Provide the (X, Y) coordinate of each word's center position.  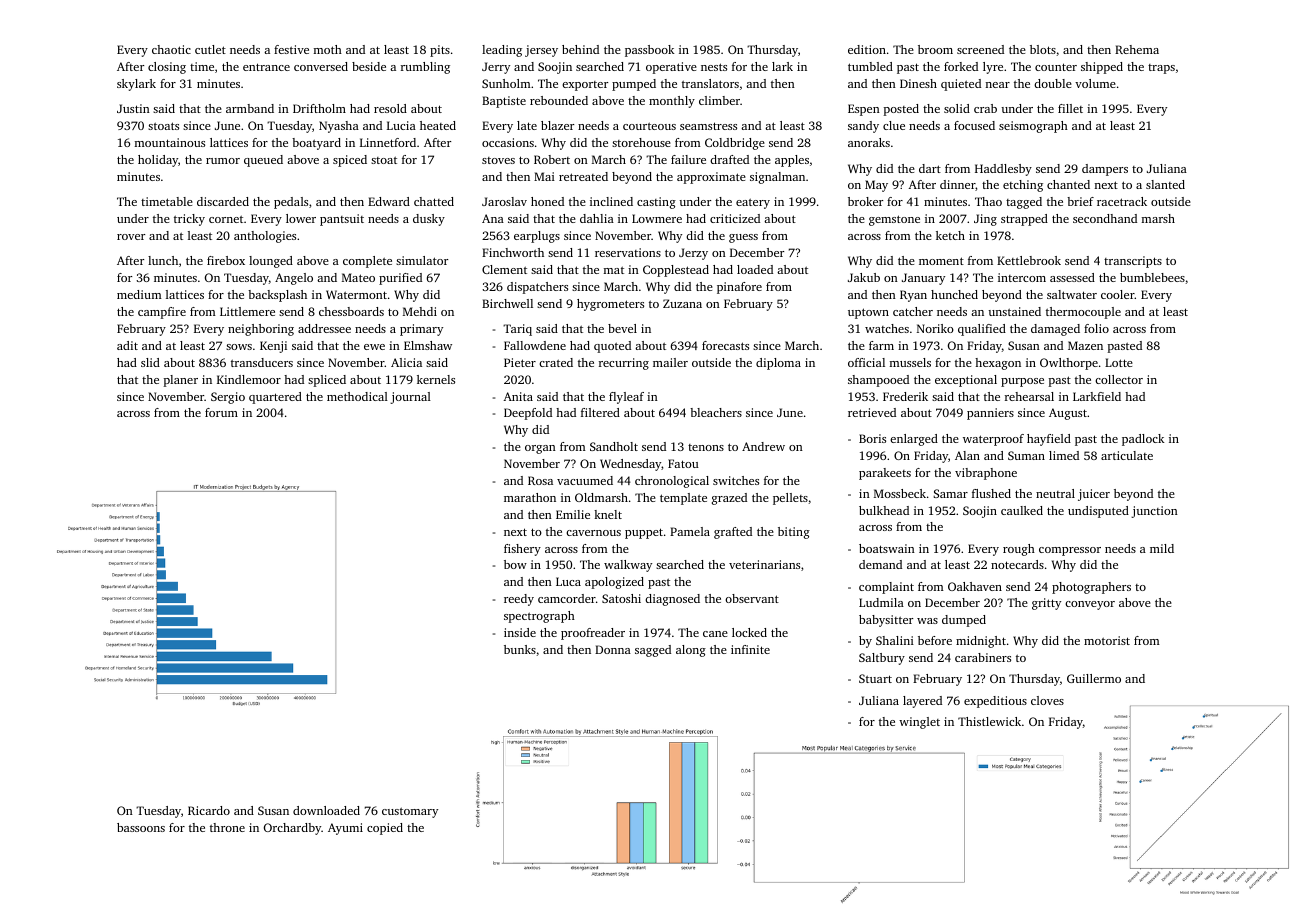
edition (867, 49)
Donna (613, 649)
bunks (520, 649)
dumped (964, 621)
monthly (672, 102)
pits (440, 51)
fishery (522, 550)
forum (221, 412)
